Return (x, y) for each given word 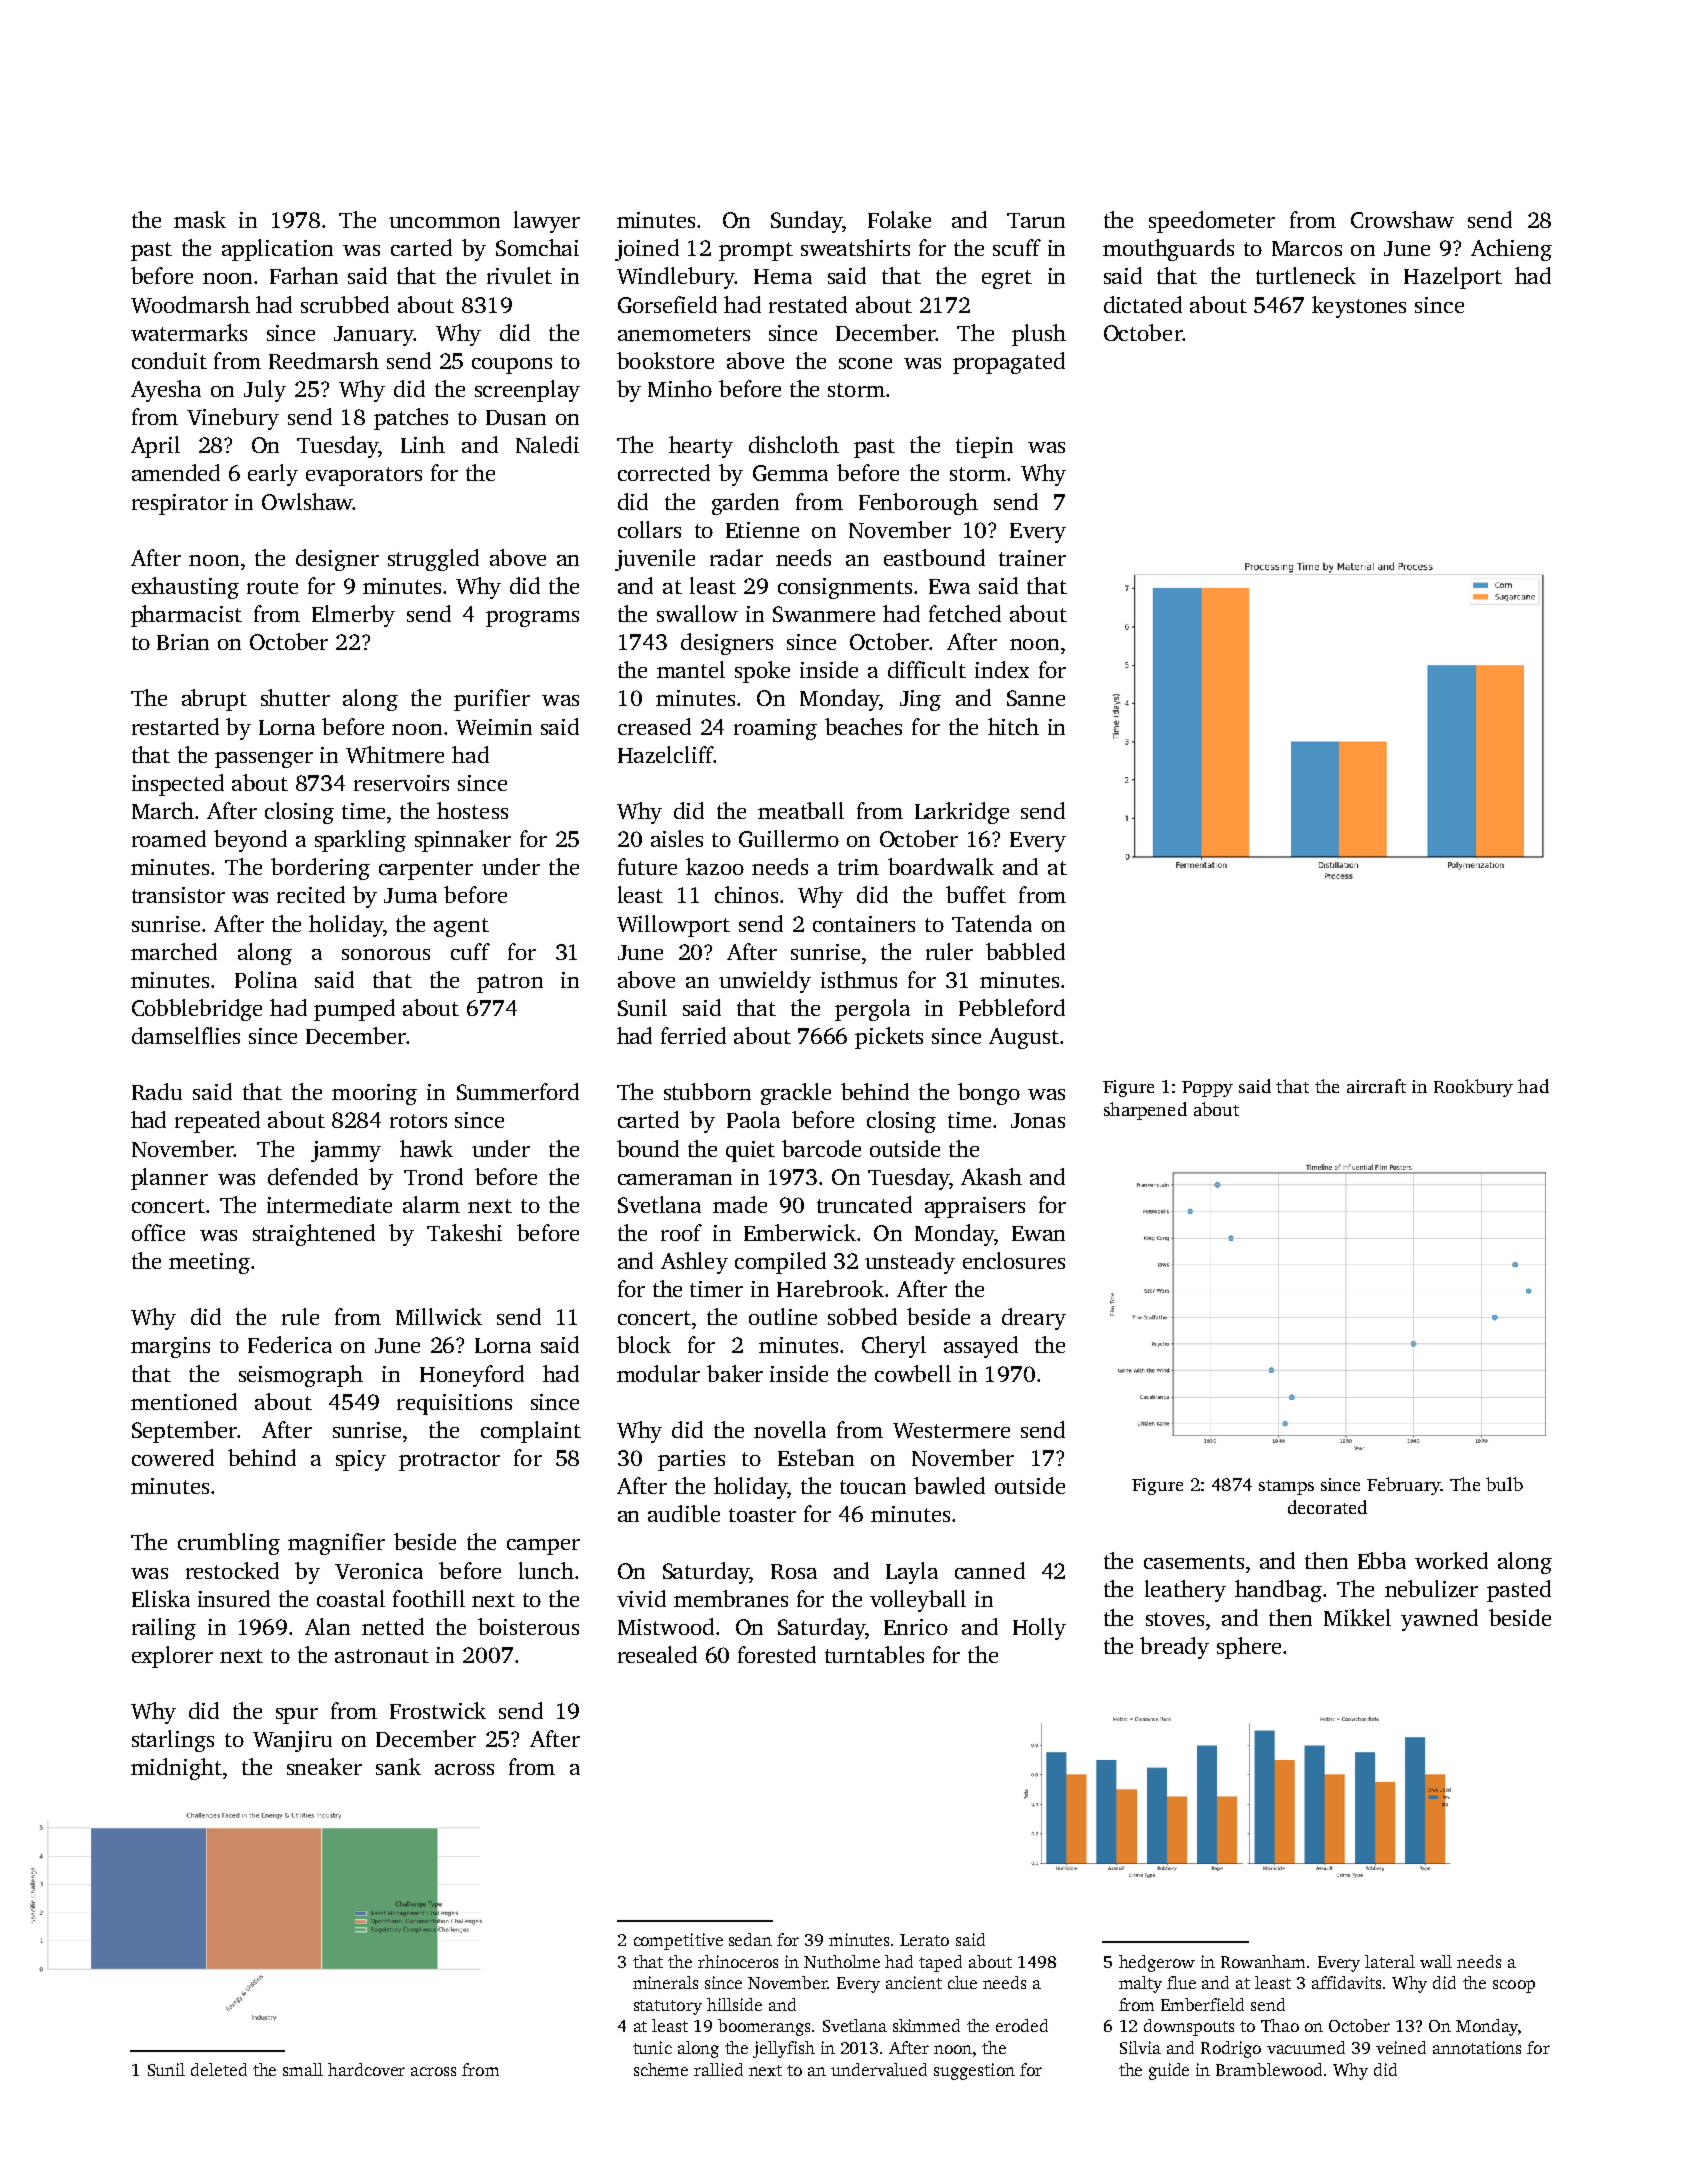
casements (1194, 1562)
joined (647, 250)
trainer (1032, 558)
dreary (1034, 1319)
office (158, 1232)
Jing (920, 700)
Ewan (1038, 1233)
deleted (219, 2069)
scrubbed (345, 304)
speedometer (1212, 222)
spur (297, 1716)
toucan (873, 1487)
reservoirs (401, 783)
